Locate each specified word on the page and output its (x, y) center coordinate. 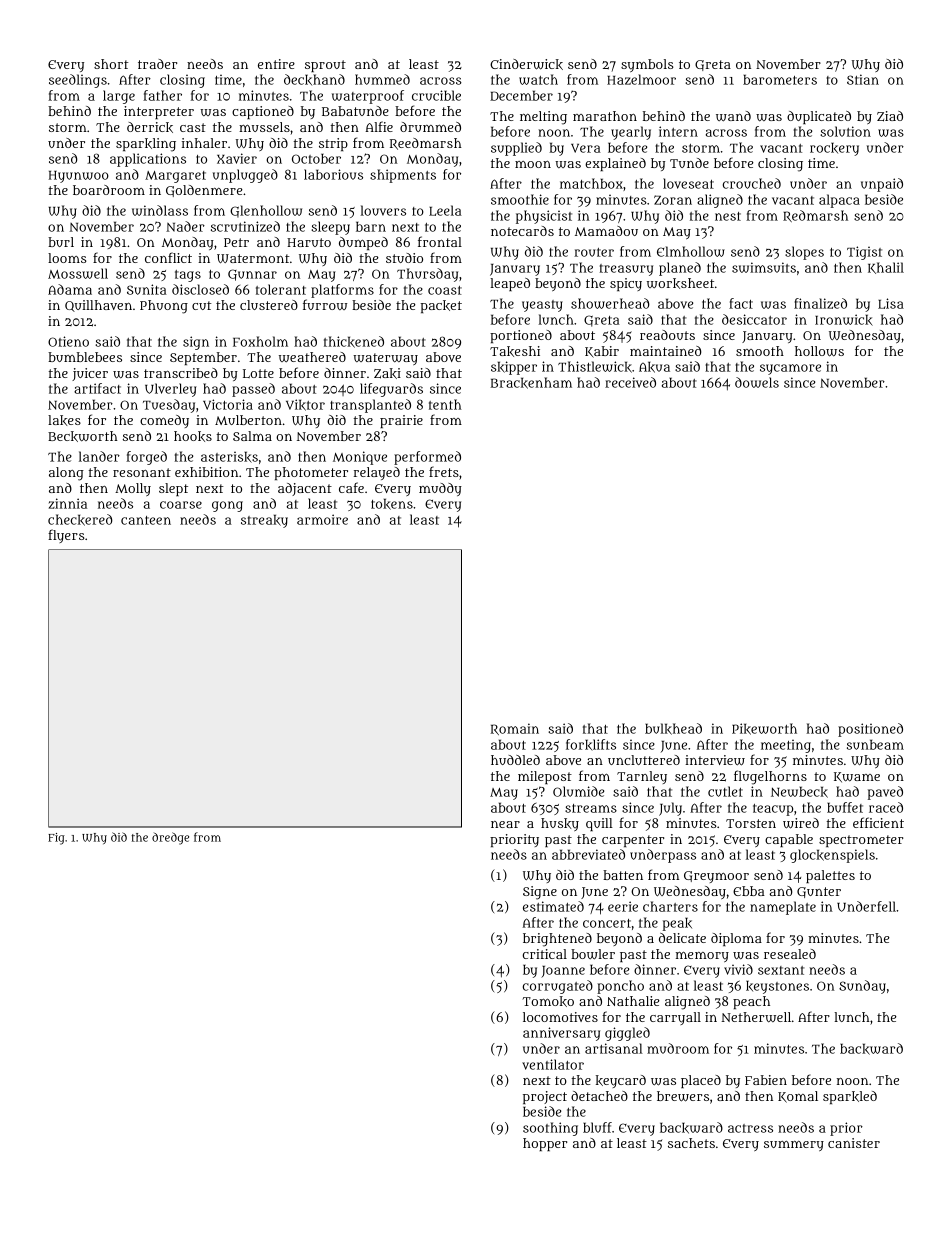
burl (61, 242)
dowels (757, 382)
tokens (392, 504)
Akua (654, 367)
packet (441, 306)
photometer (311, 473)
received (630, 382)
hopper (545, 1144)
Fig (56, 839)
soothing (550, 1129)
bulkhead (673, 729)
